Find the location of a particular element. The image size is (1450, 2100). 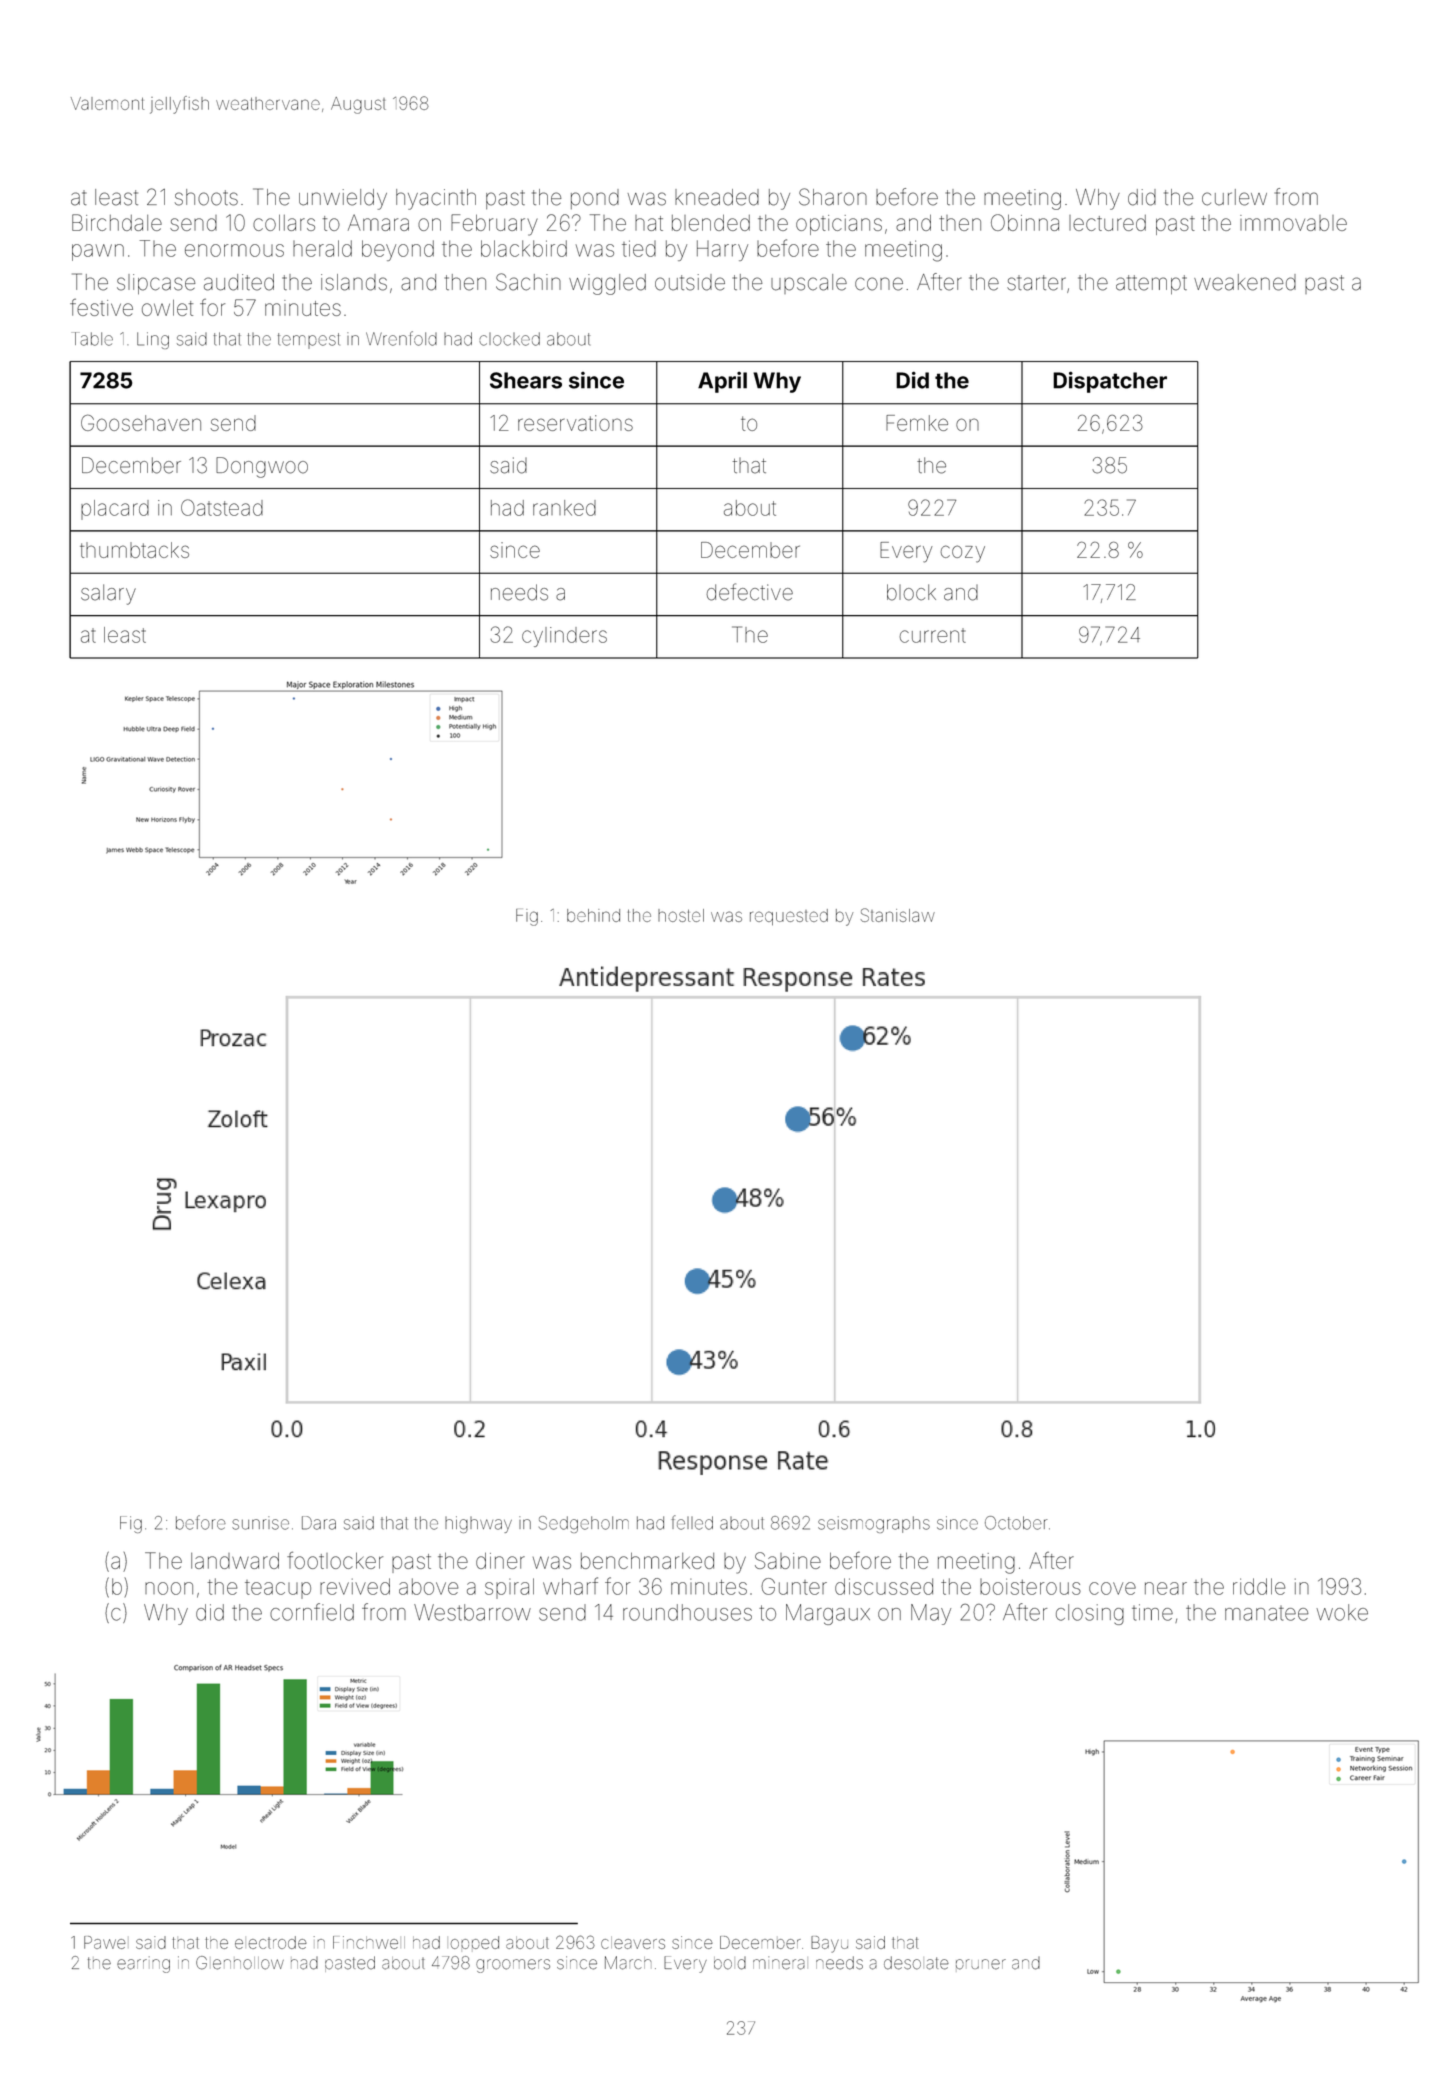

hostel is located at coordinates (681, 915).
